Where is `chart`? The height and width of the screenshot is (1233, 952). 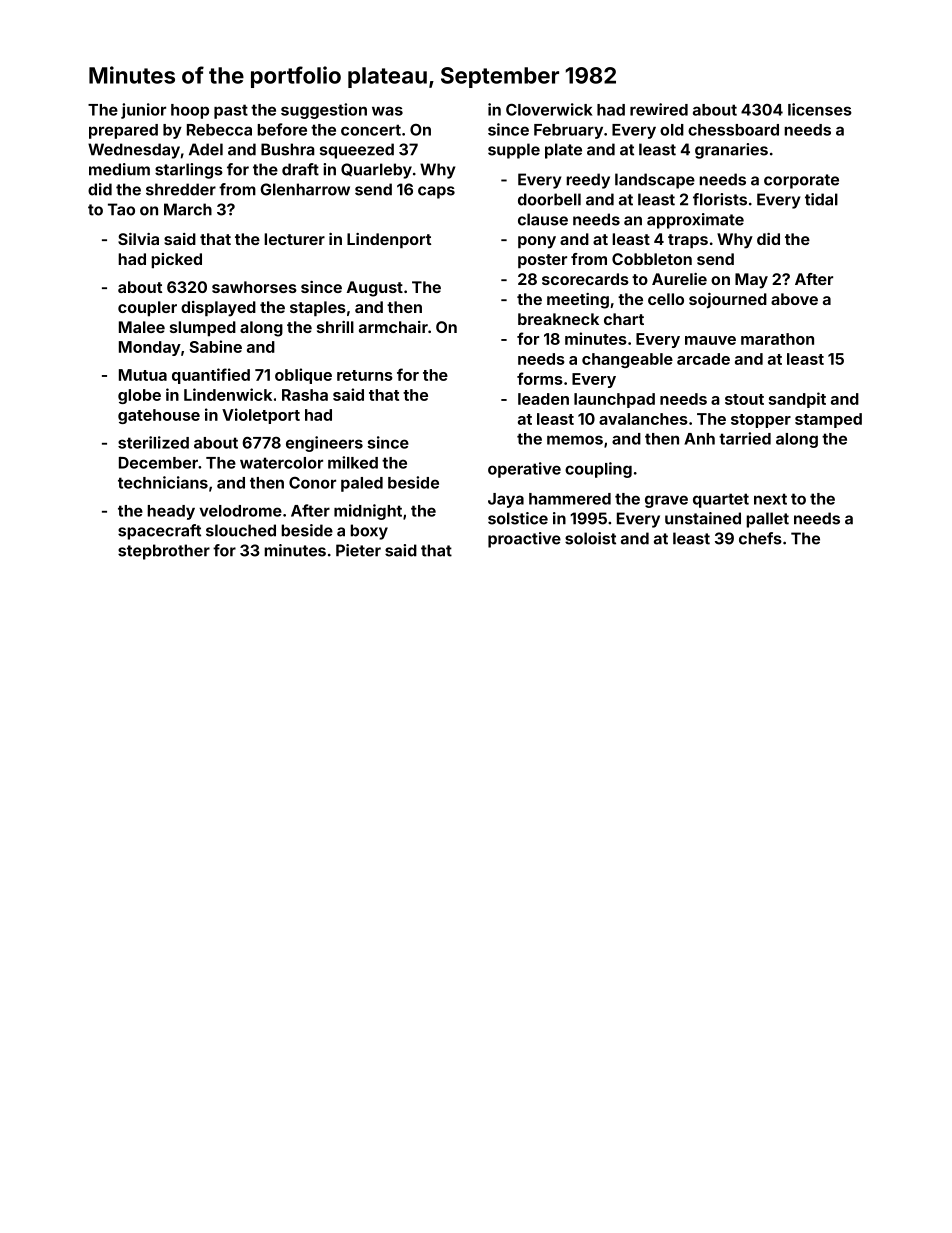 chart is located at coordinates (624, 319).
